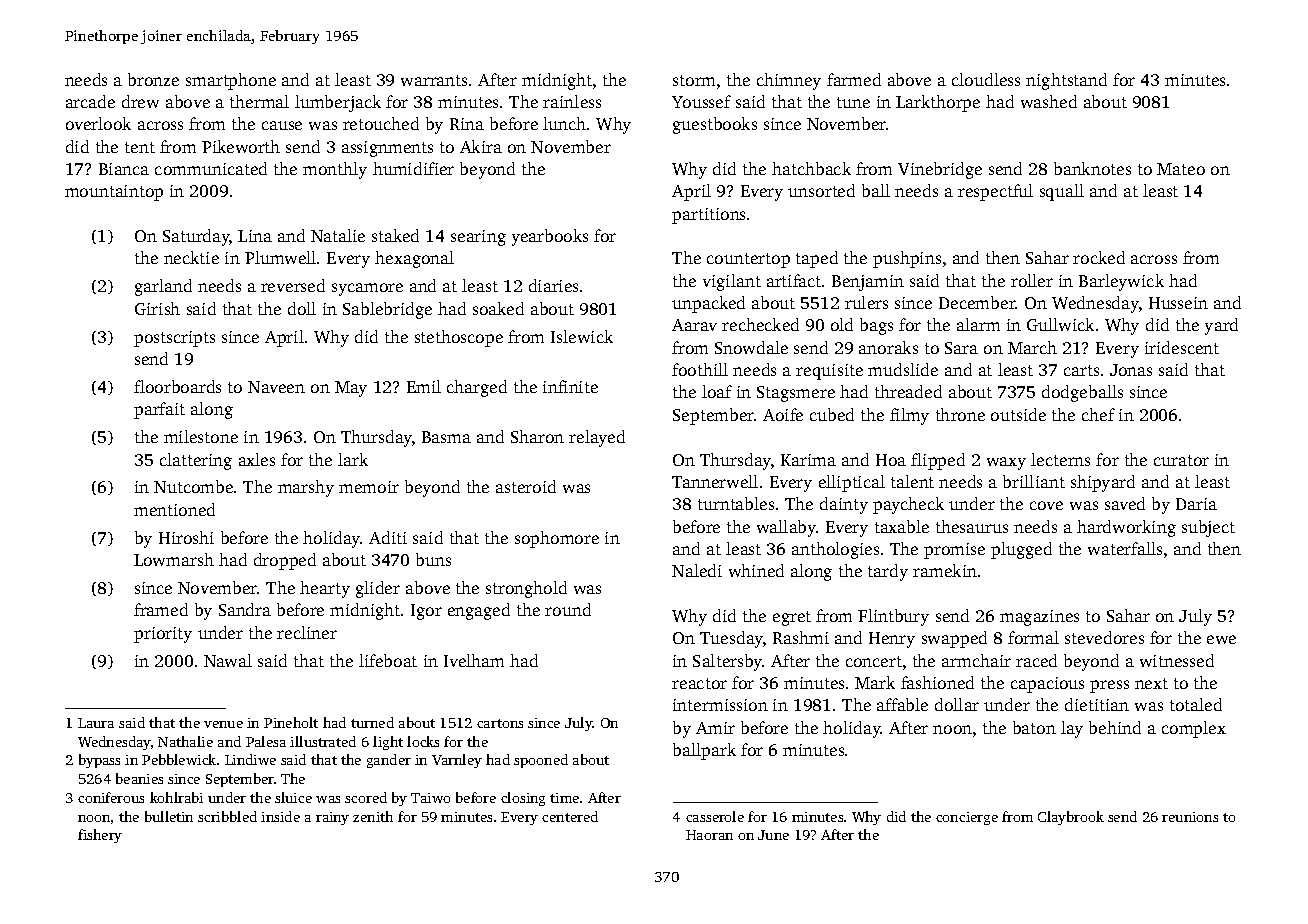 The width and height of the screenshot is (1308, 924). I want to click on Tuesday, so click(731, 639).
